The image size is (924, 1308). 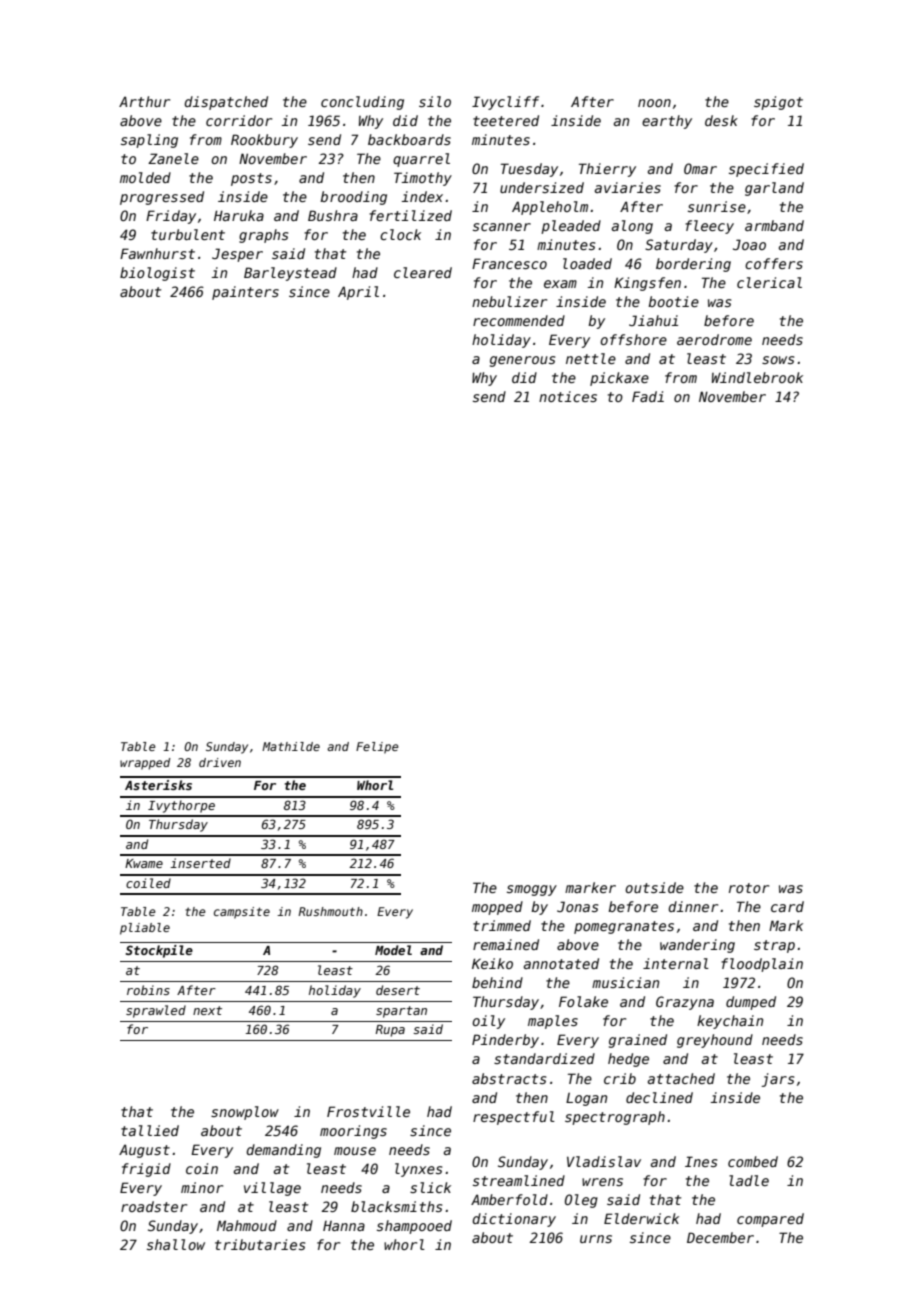 I want to click on Fadi, so click(x=648, y=396).
